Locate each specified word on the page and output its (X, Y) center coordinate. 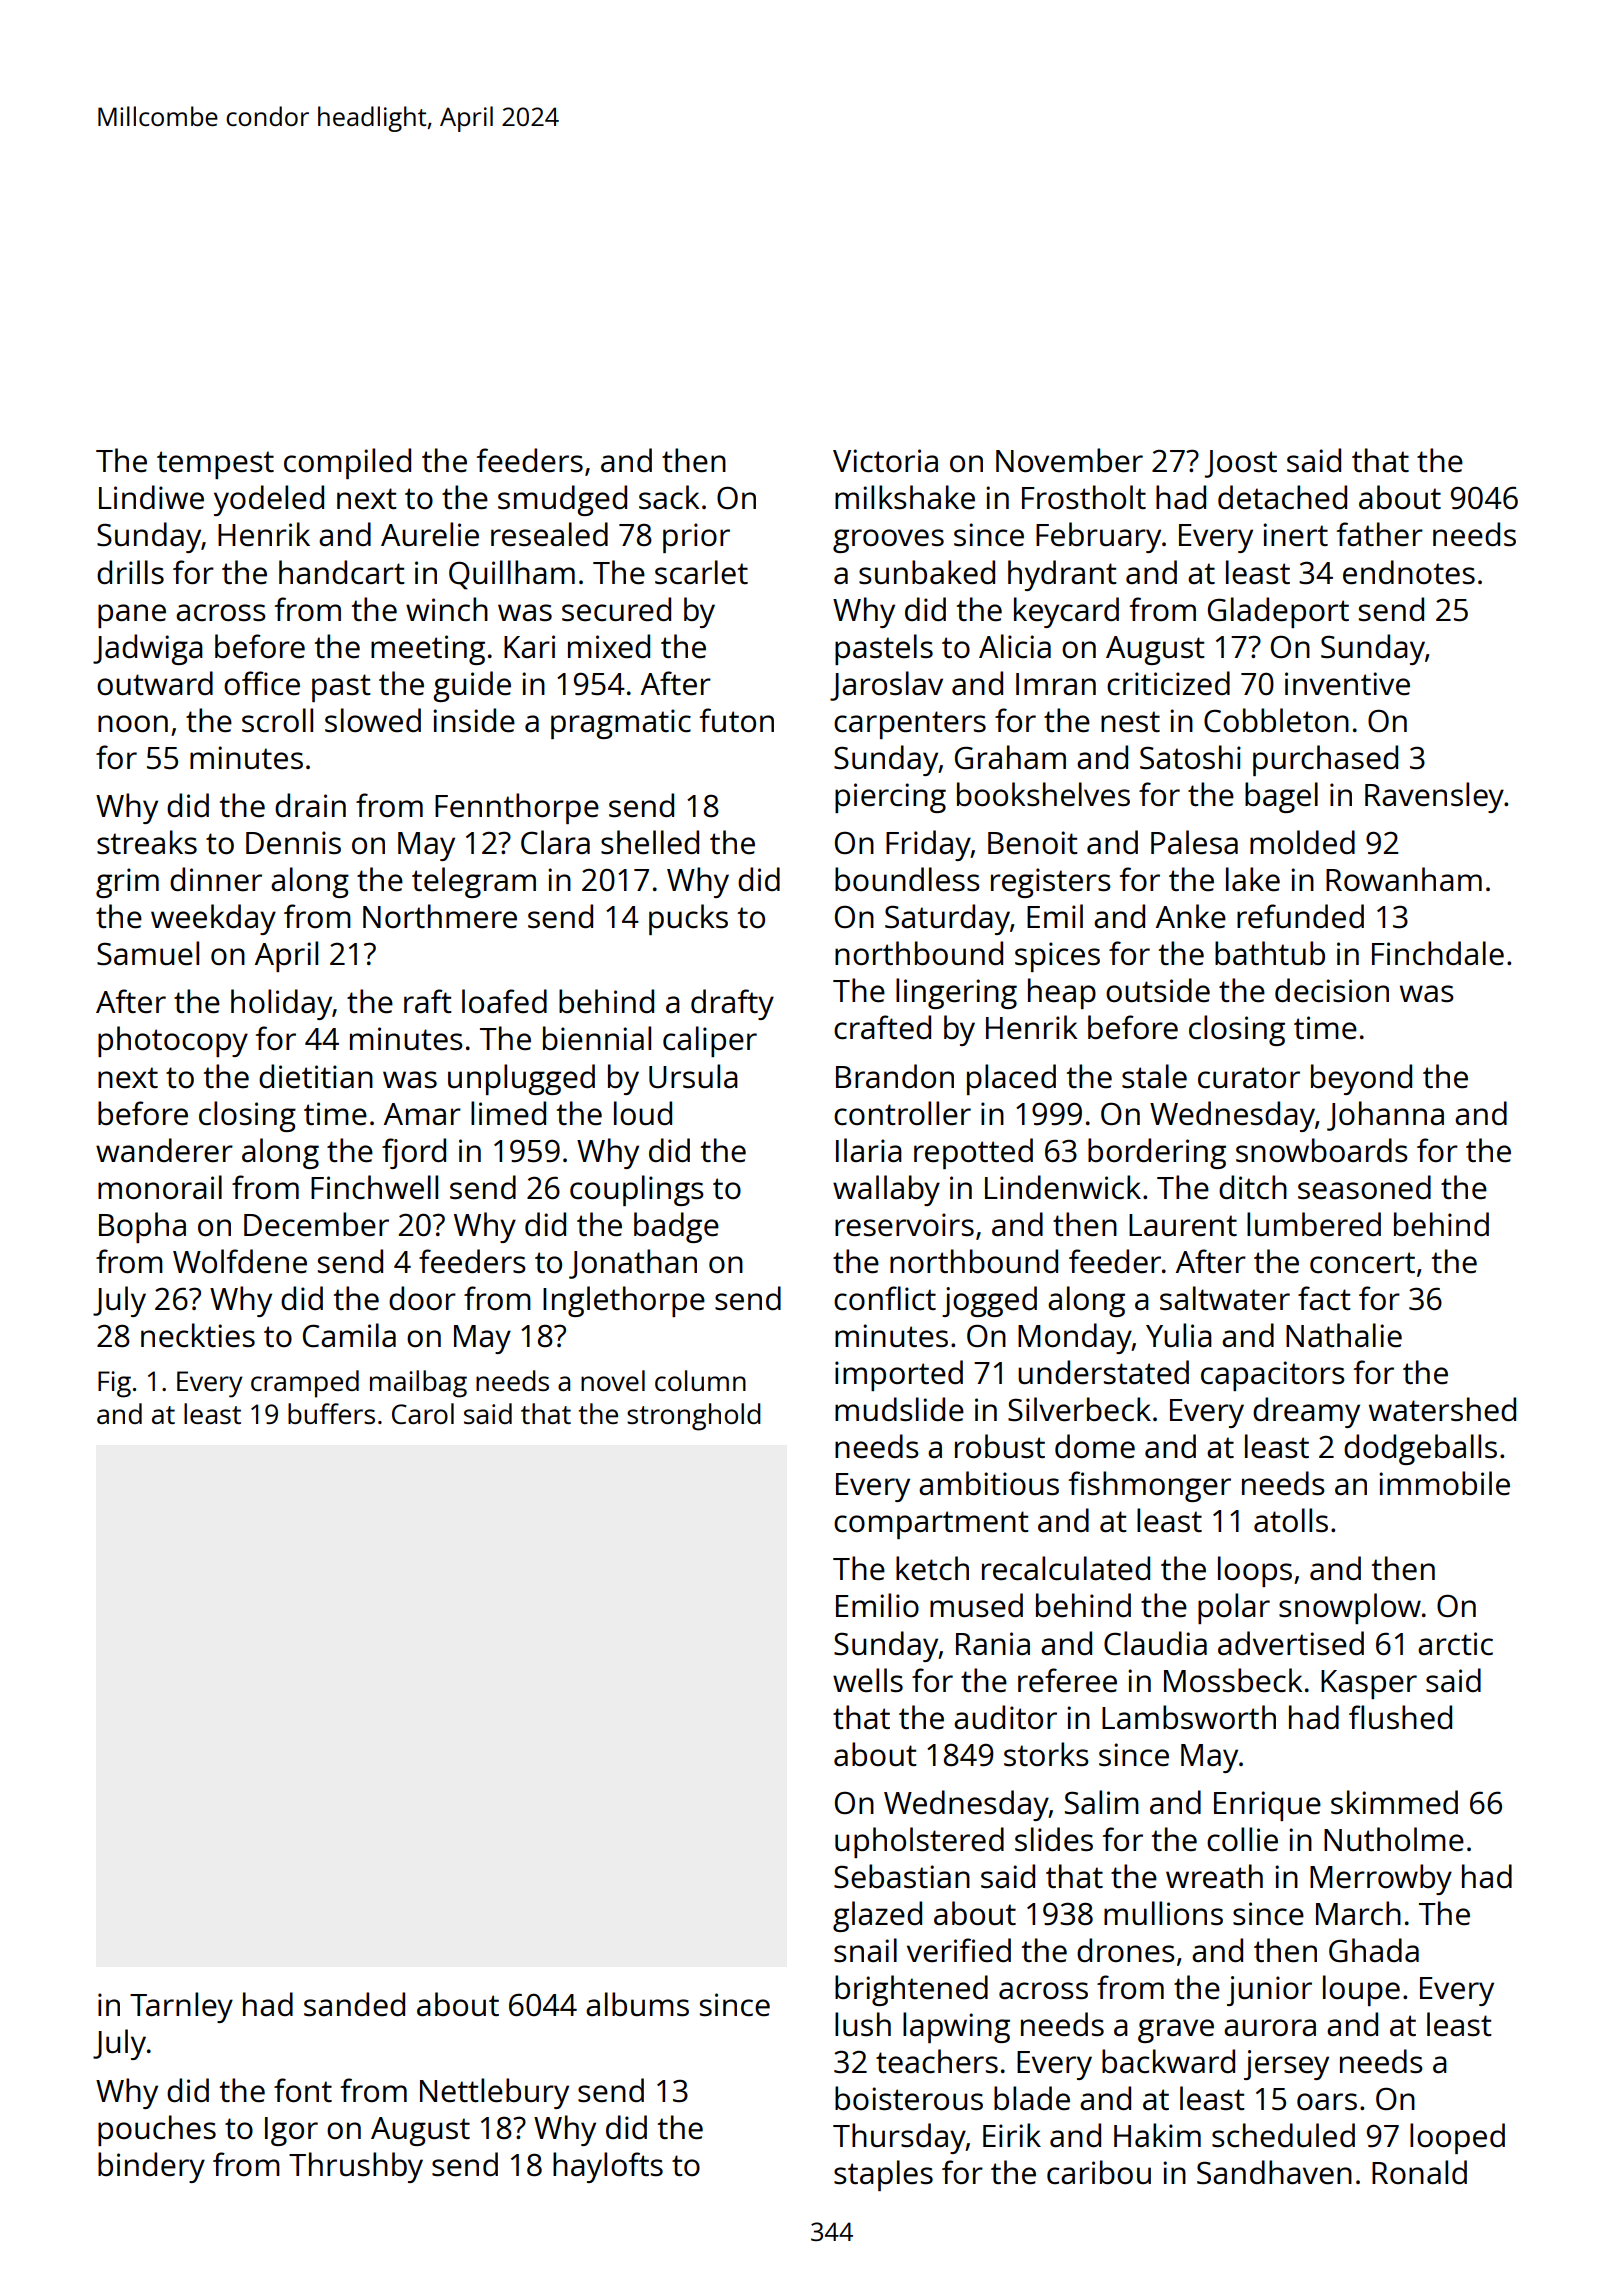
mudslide (899, 1409)
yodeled (269, 500)
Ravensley (1434, 797)
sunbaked (927, 572)
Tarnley (181, 2007)
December (316, 1224)
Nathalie (1344, 1335)
